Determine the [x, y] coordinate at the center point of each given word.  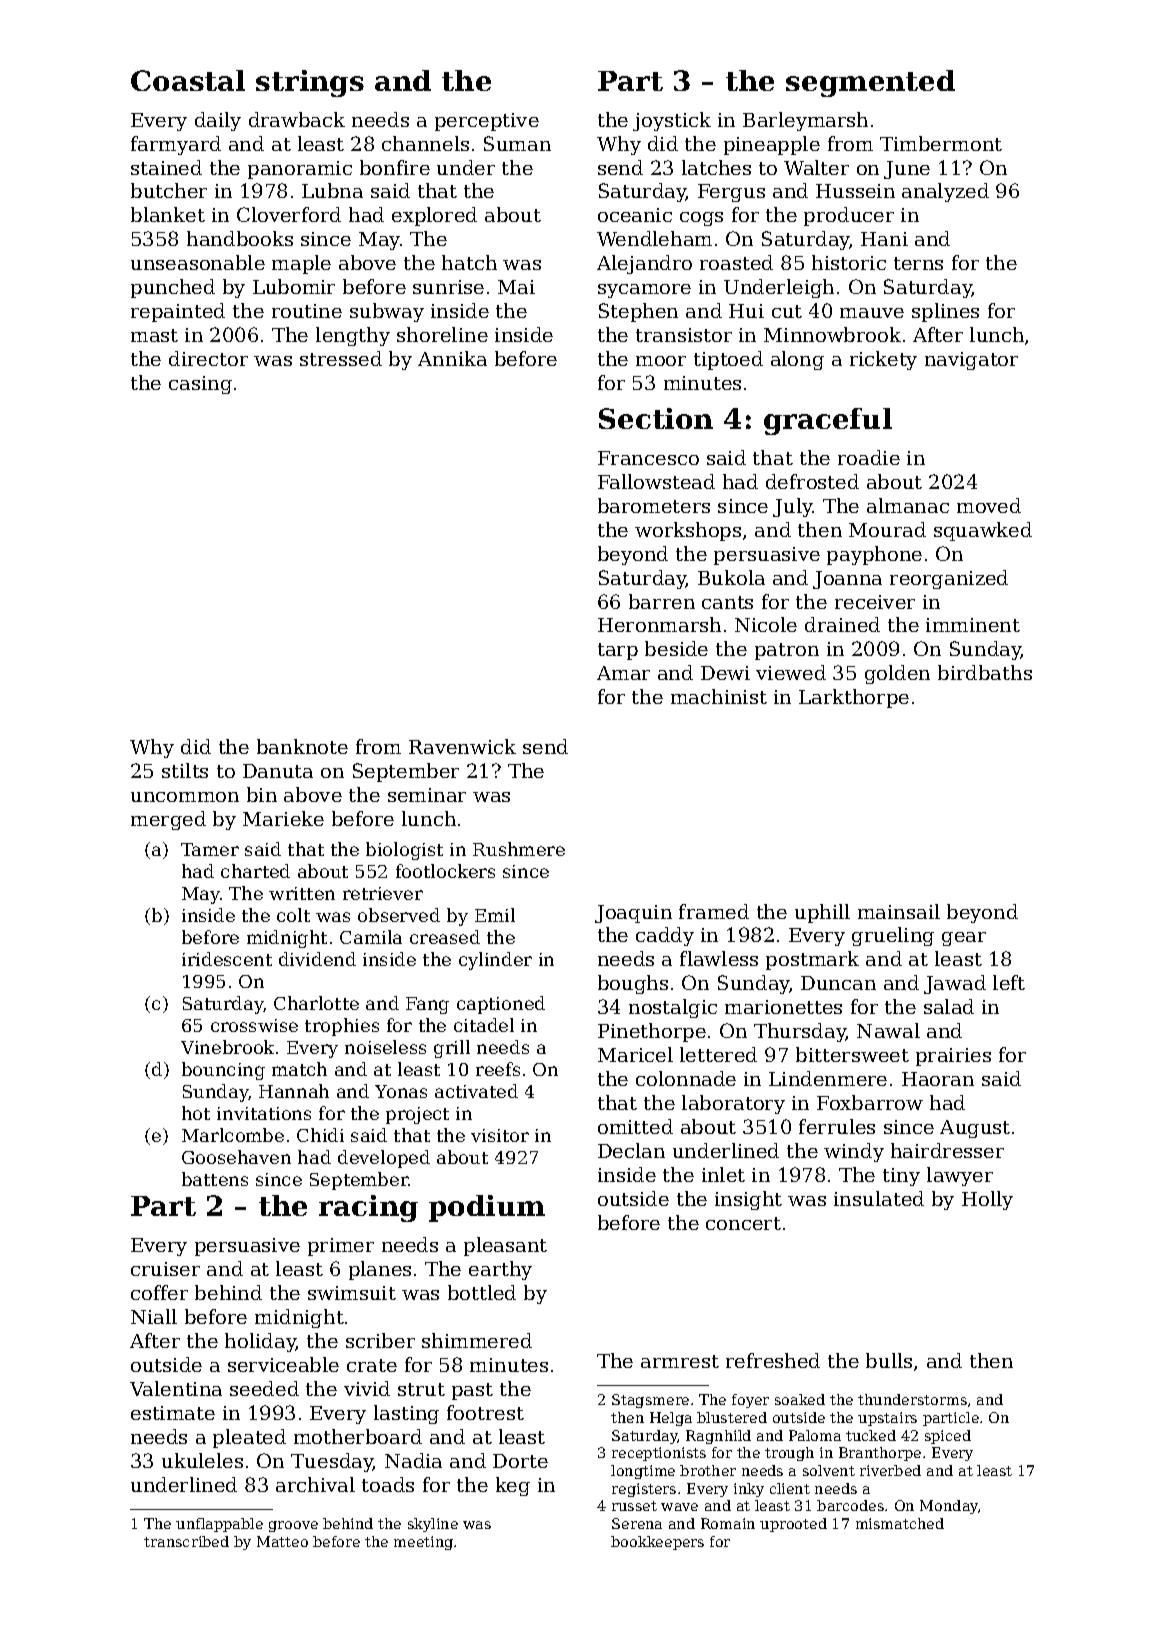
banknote [302, 746]
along [797, 360]
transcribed [186, 1541]
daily [218, 121]
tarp [618, 651]
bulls [889, 1360]
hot [196, 1113]
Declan [631, 1150]
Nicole [766, 624]
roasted [736, 262]
